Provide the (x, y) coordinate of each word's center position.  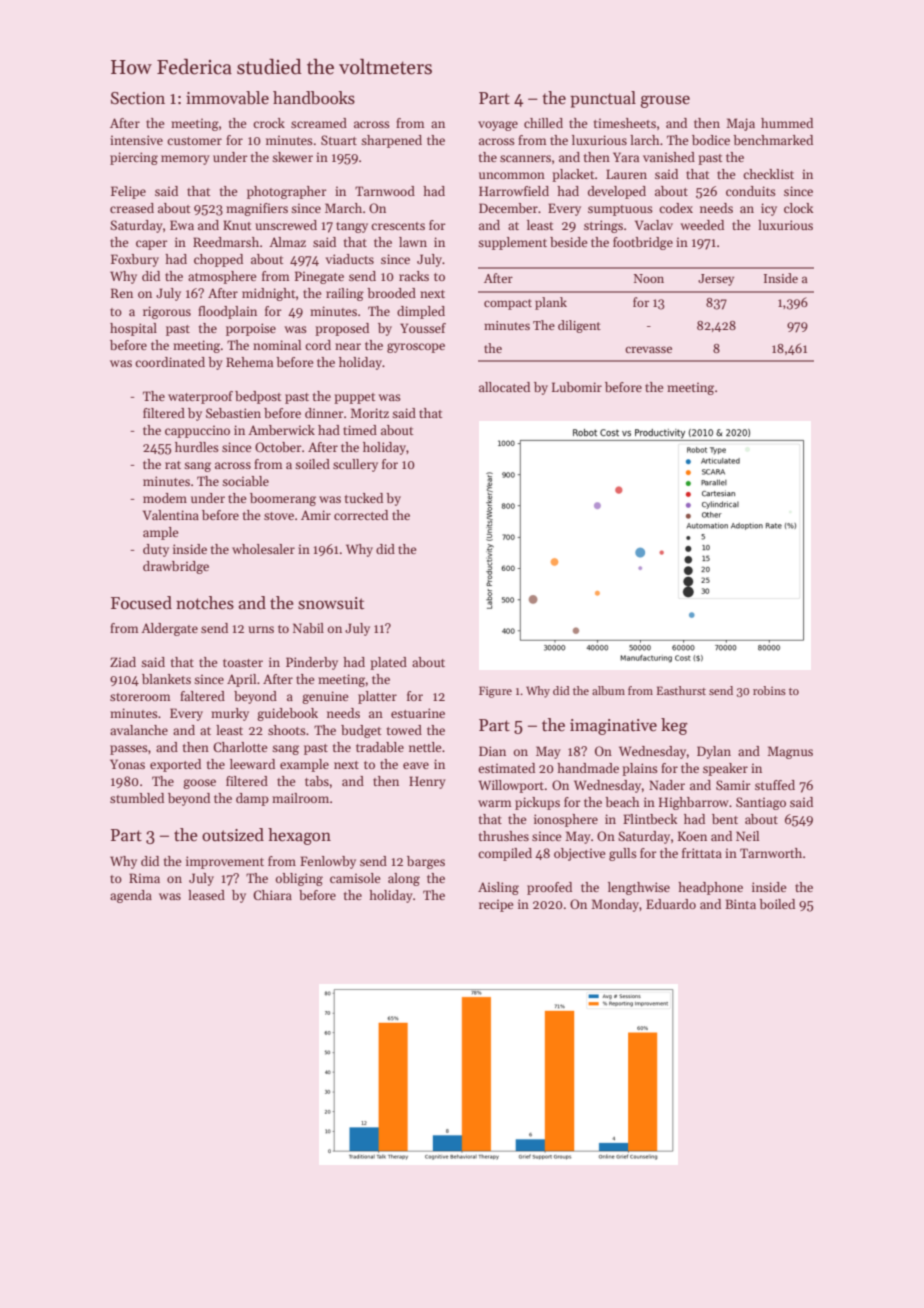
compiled (505, 854)
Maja (740, 124)
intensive (136, 140)
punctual (603, 99)
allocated (504, 387)
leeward (252, 764)
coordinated (170, 362)
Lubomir (577, 387)
